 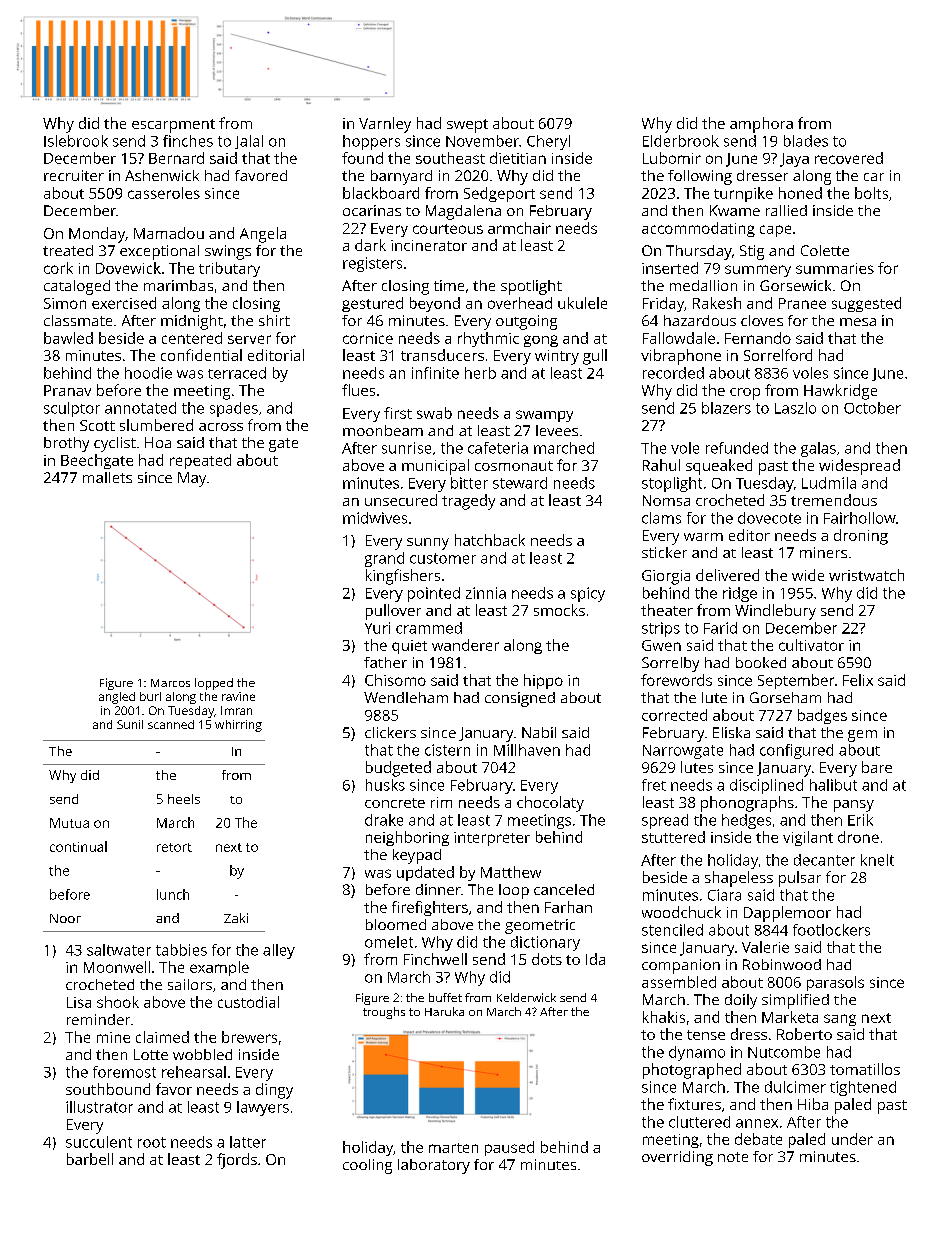 What do you see at coordinates (741, 1001) in the image?
I see `doily` at bounding box center [741, 1001].
